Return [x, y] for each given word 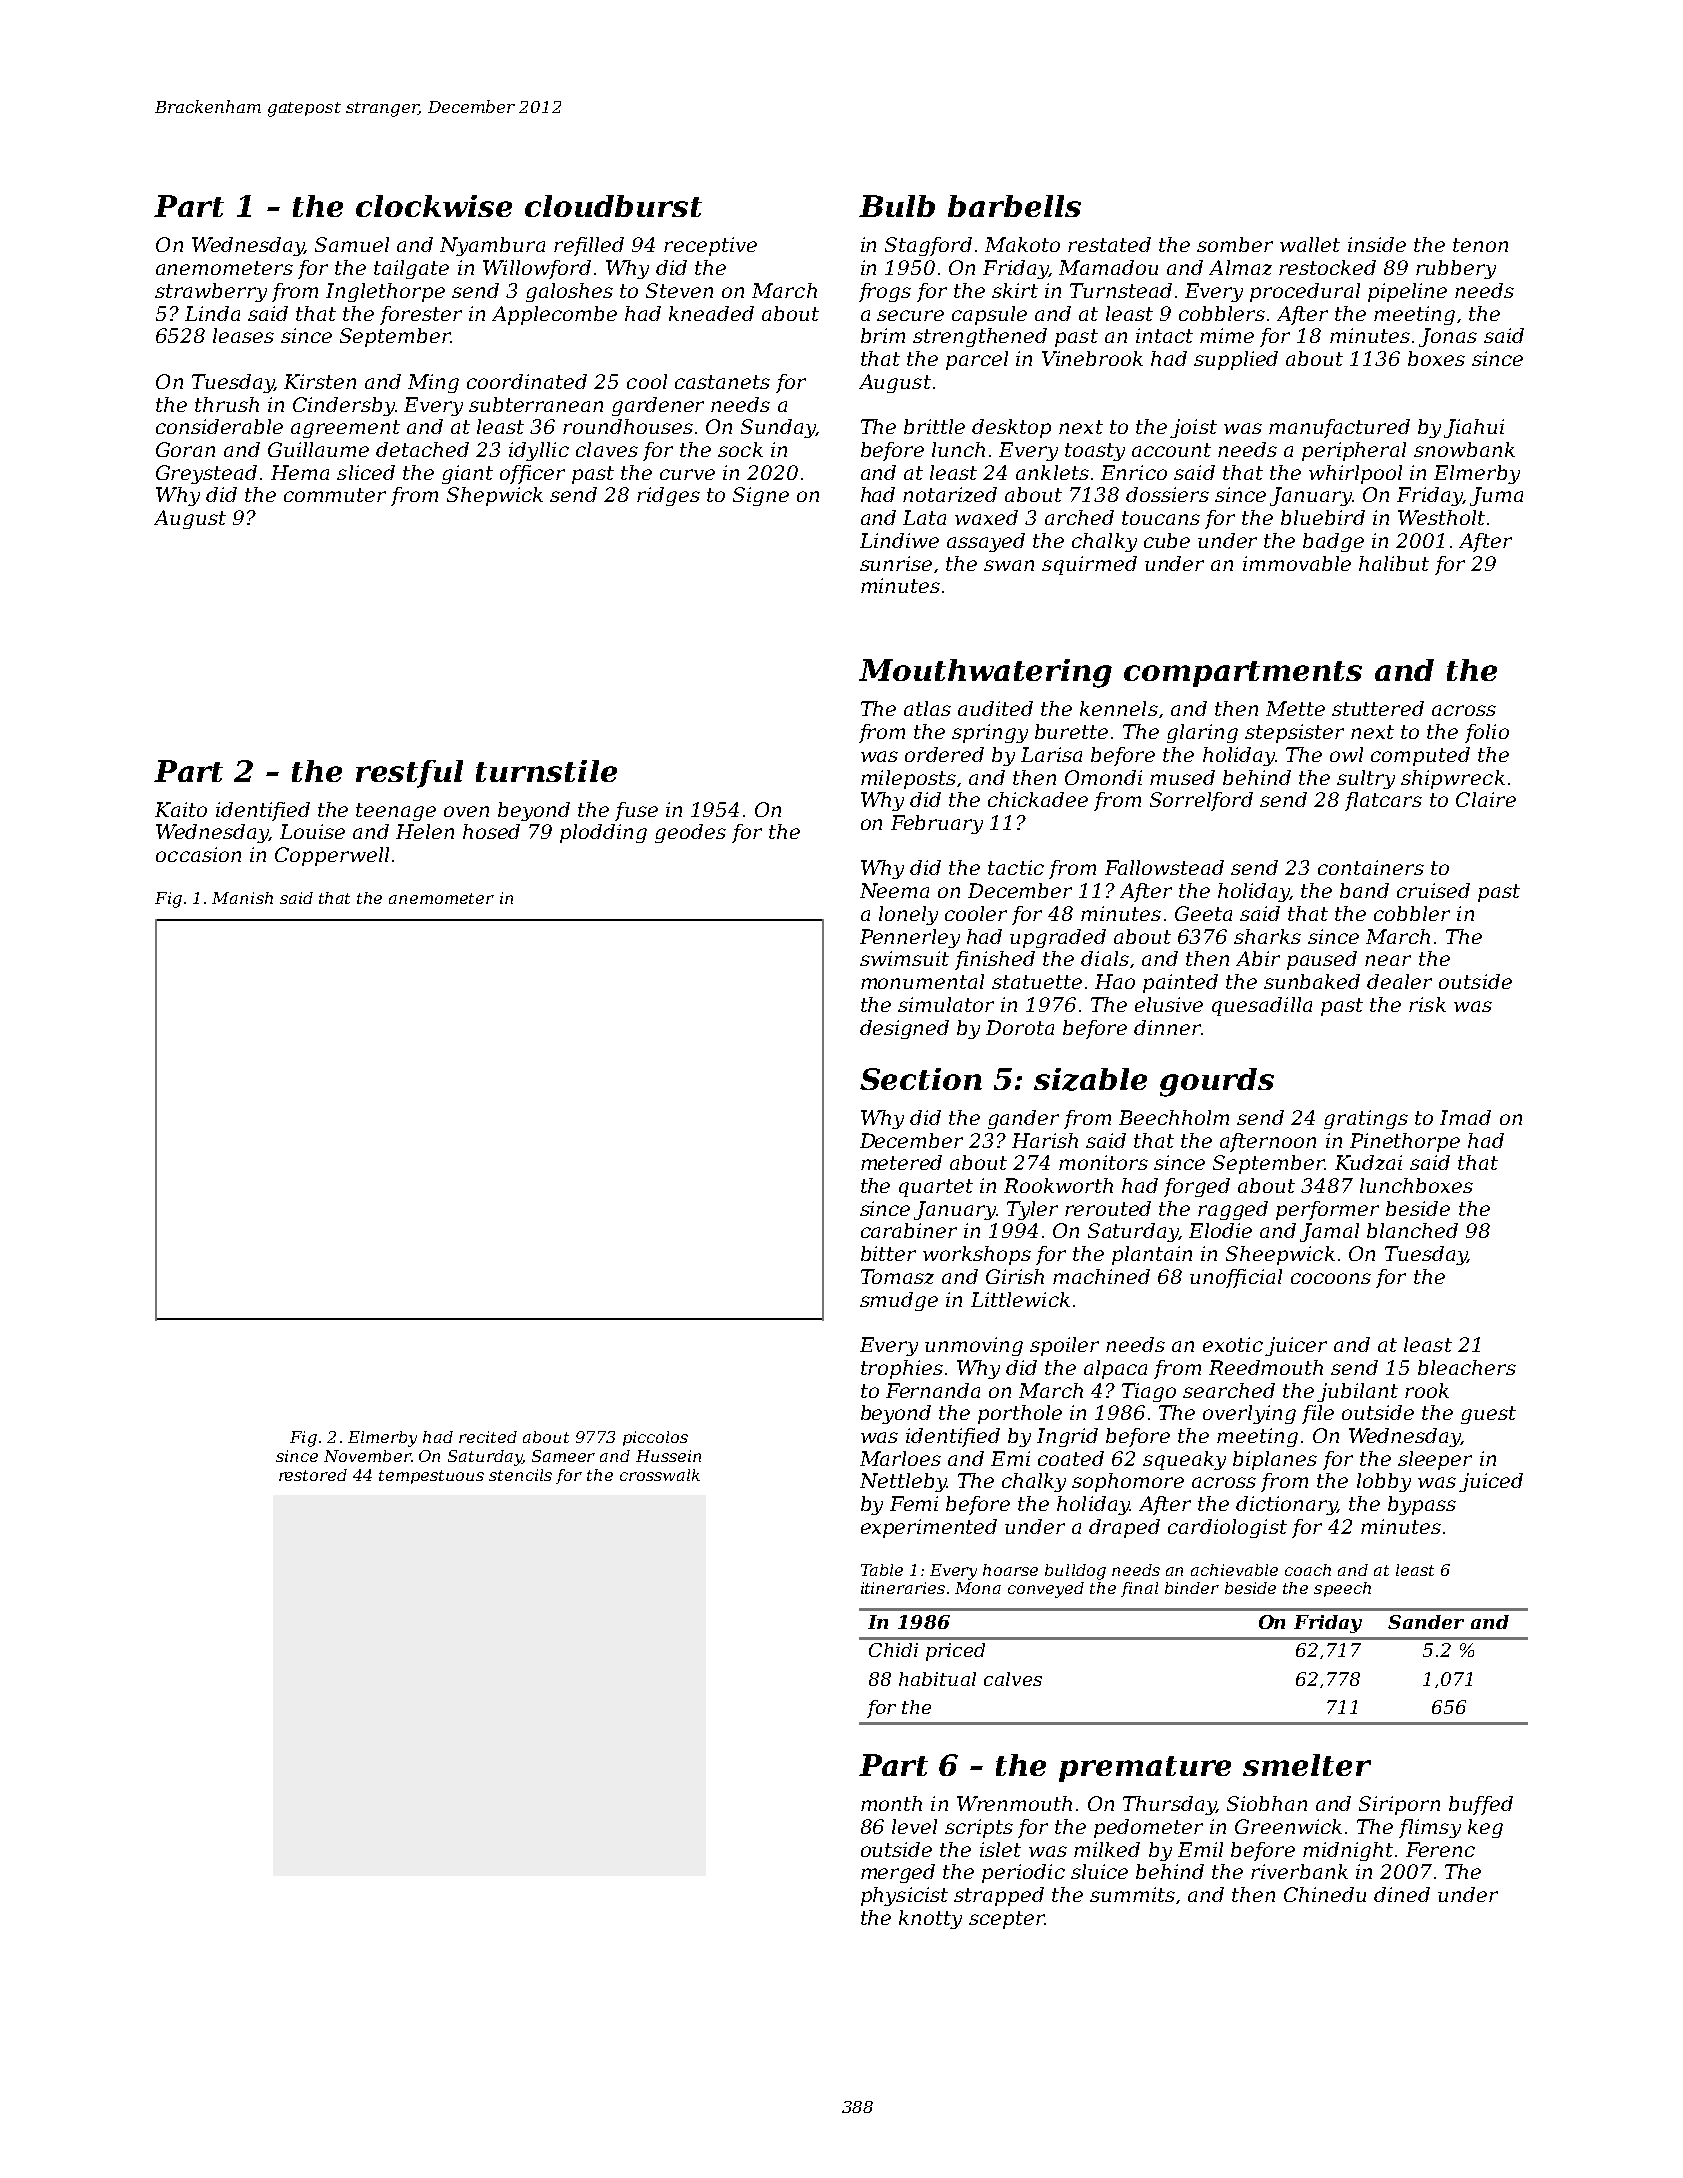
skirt [1015, 290]
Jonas [1448, 337]
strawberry [211, 292]
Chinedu [1325, 1894]
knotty [930, 1919]
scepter [1006, 1920]
